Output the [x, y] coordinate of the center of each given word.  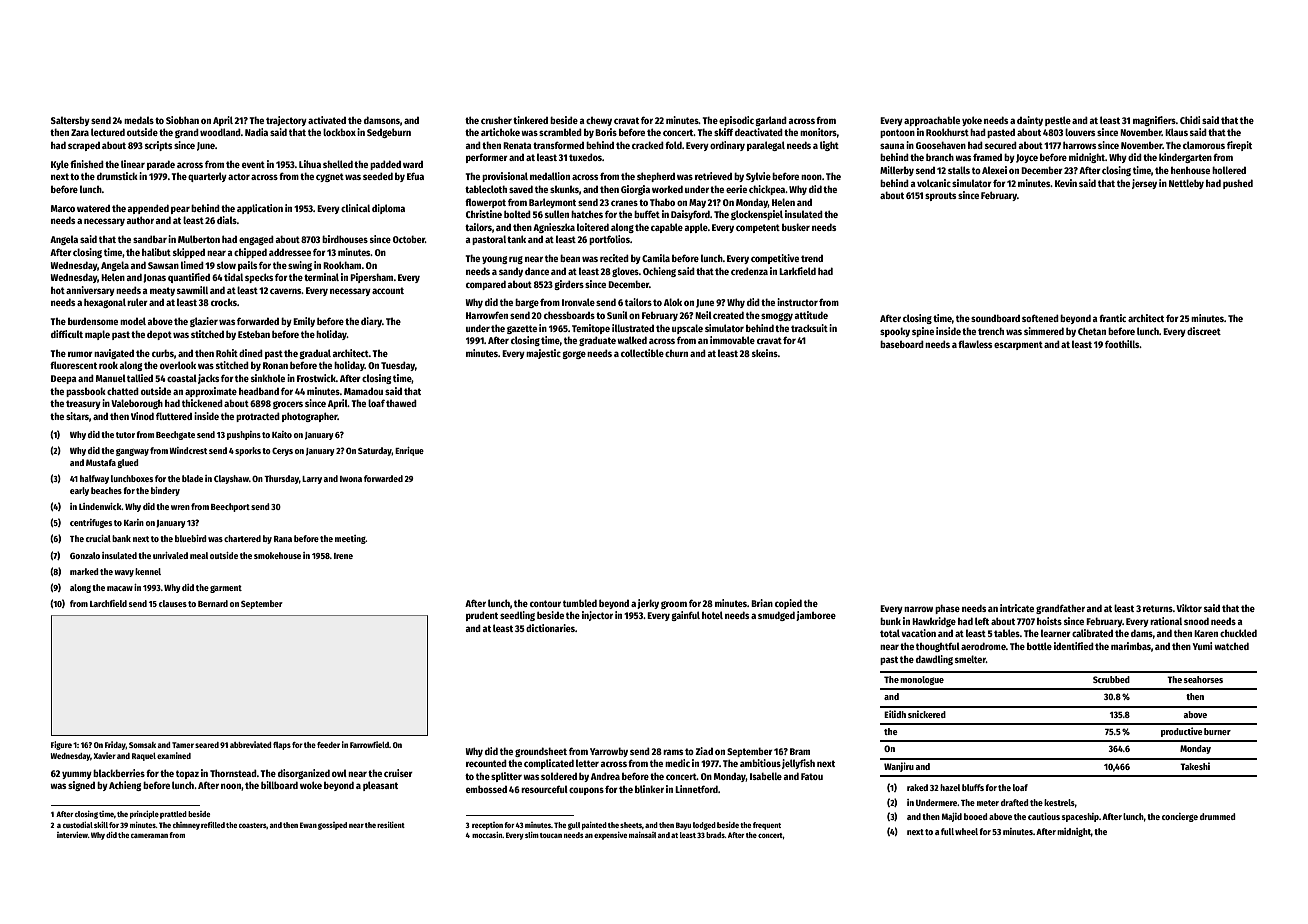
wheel [966, 831]
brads [715, 835]
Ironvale [578, 302]
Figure [61, 745]
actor [239, 176]
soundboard [995, 318]
